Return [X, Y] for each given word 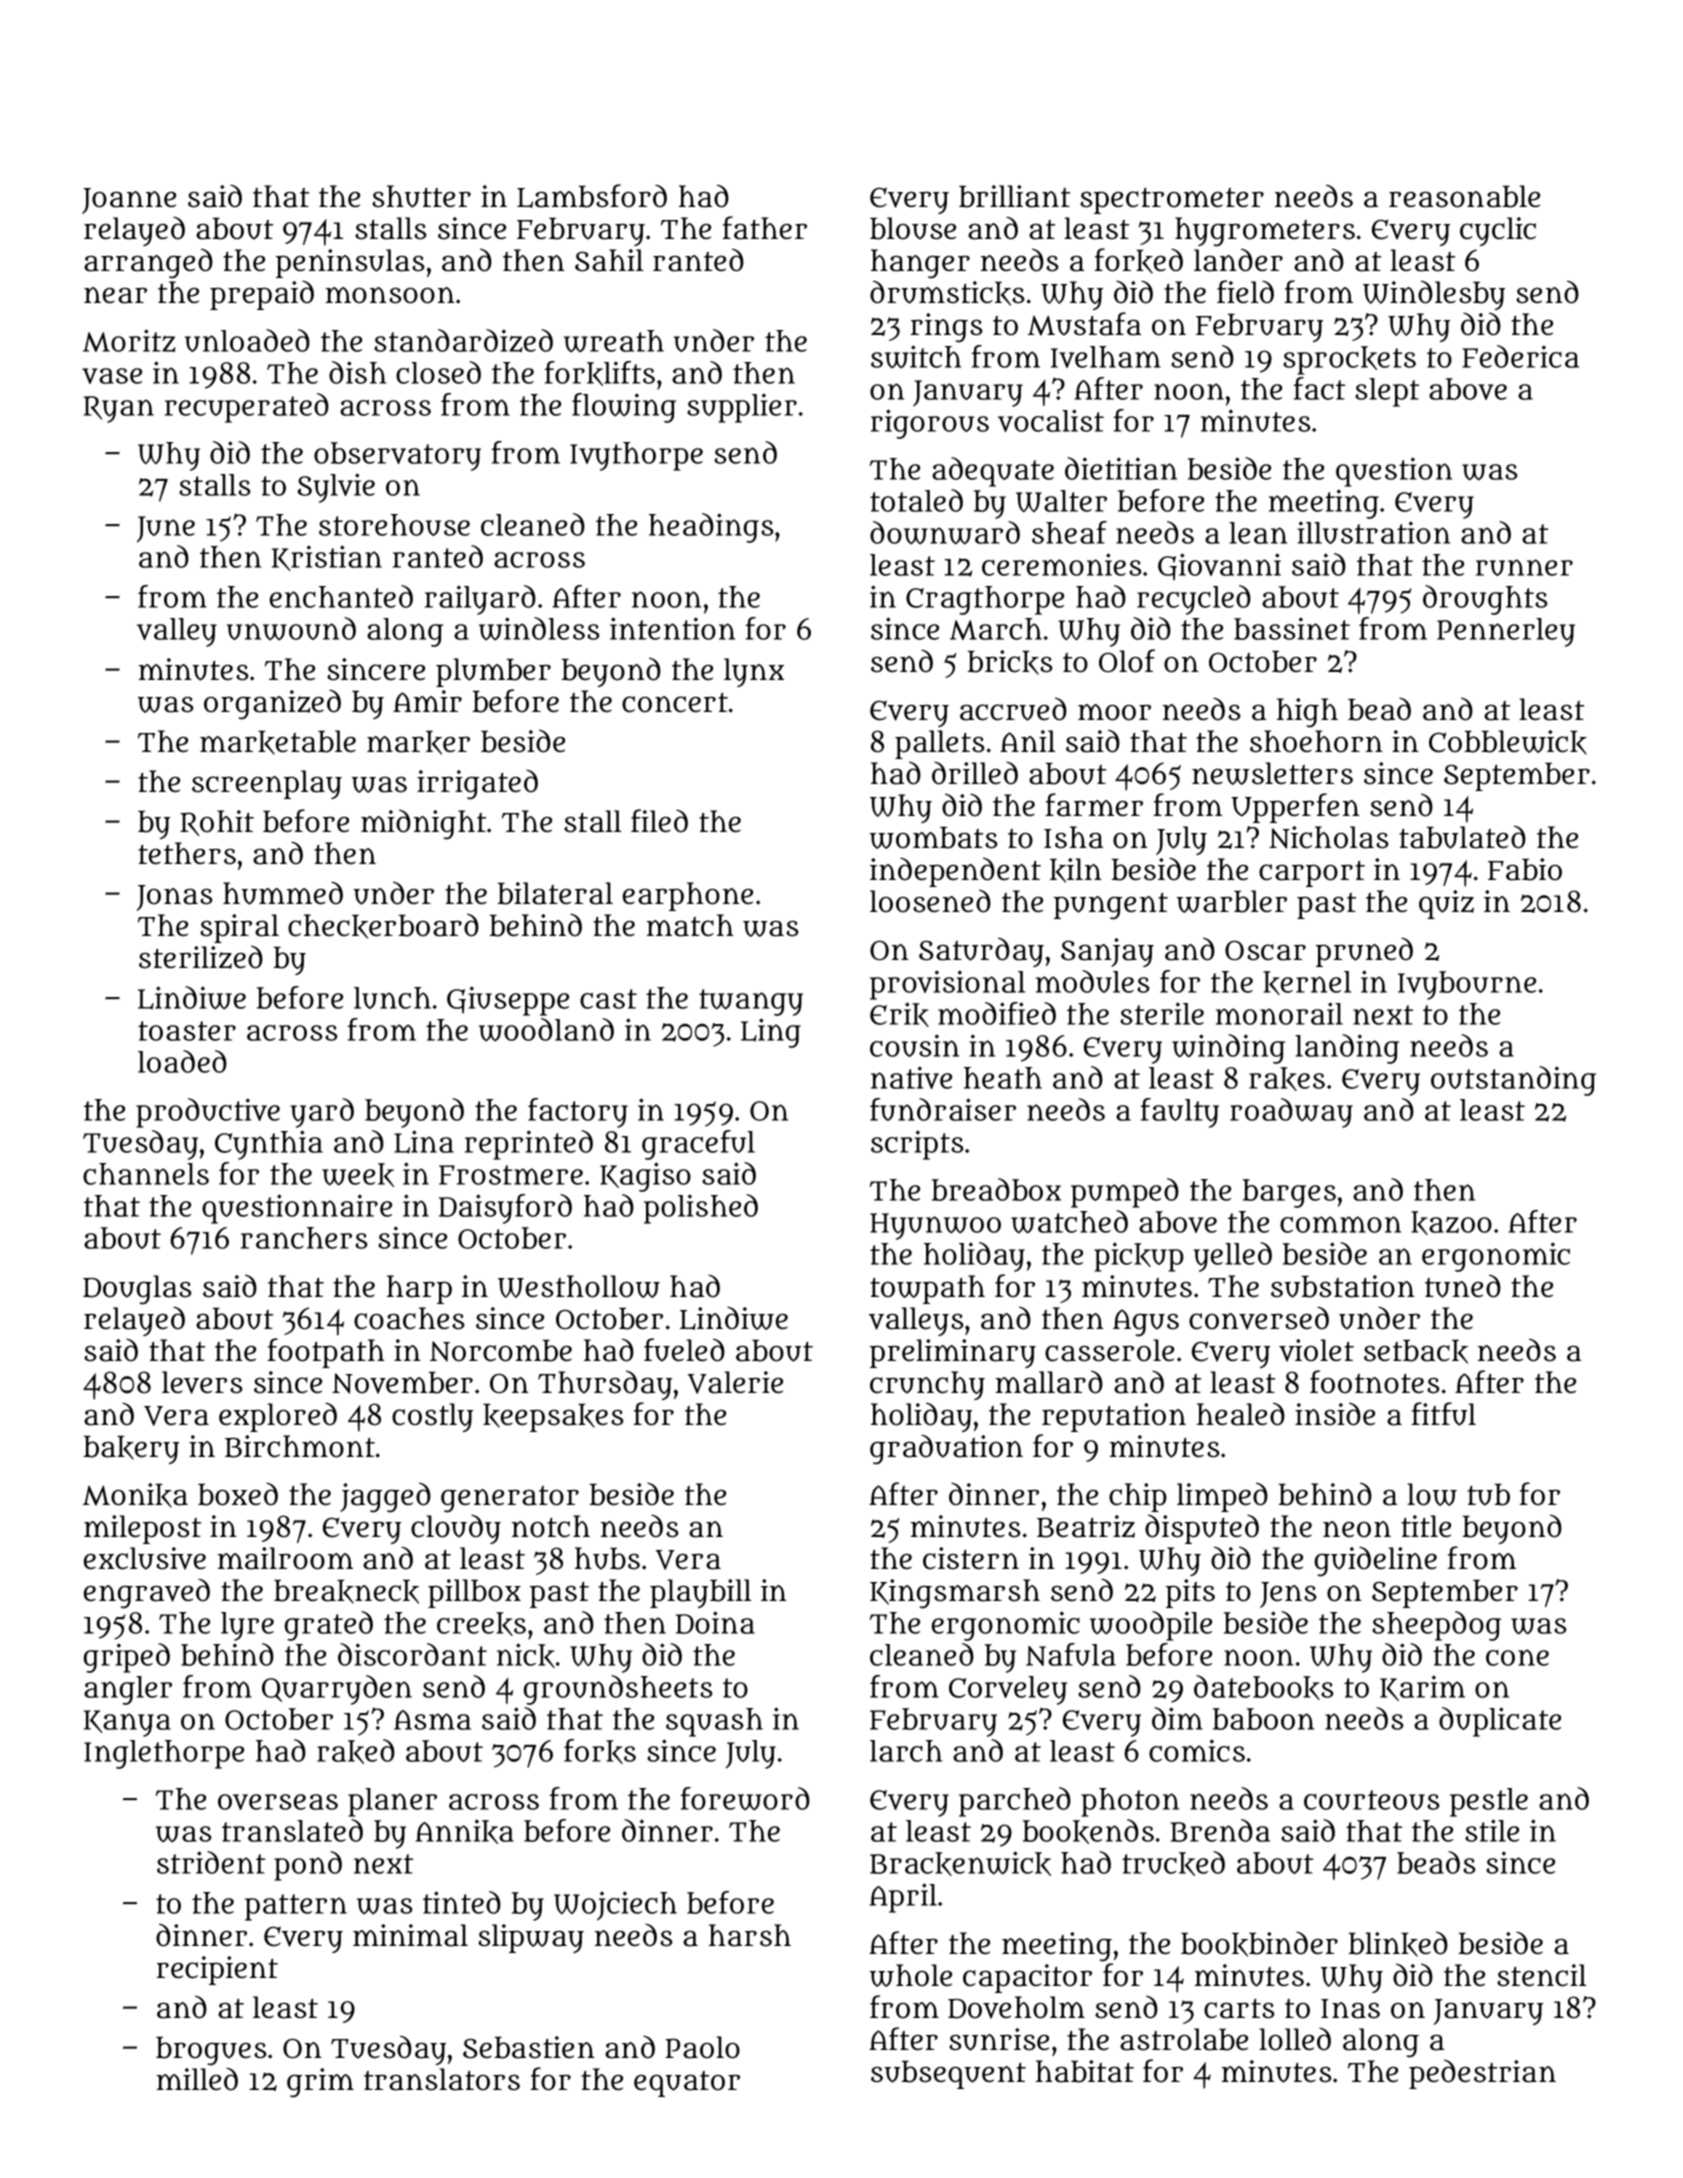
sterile [1162, 1013]
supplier [742, 408]
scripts [917, 1145]
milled [197, 2079]
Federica [1520, 356]
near [115, 295]
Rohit [217, 823]
